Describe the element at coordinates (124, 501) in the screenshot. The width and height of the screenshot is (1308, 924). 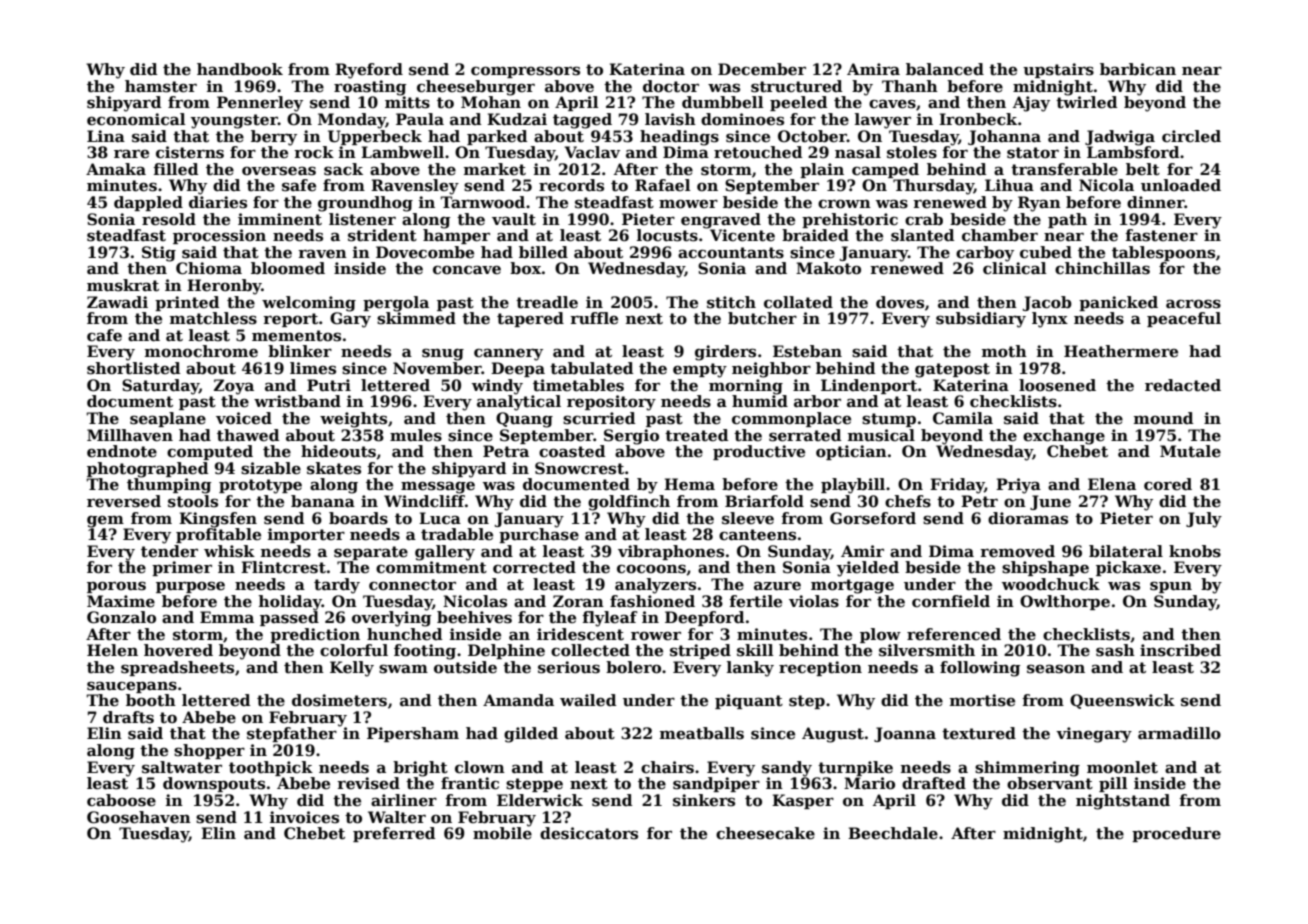
I see `reversed` at that location.
